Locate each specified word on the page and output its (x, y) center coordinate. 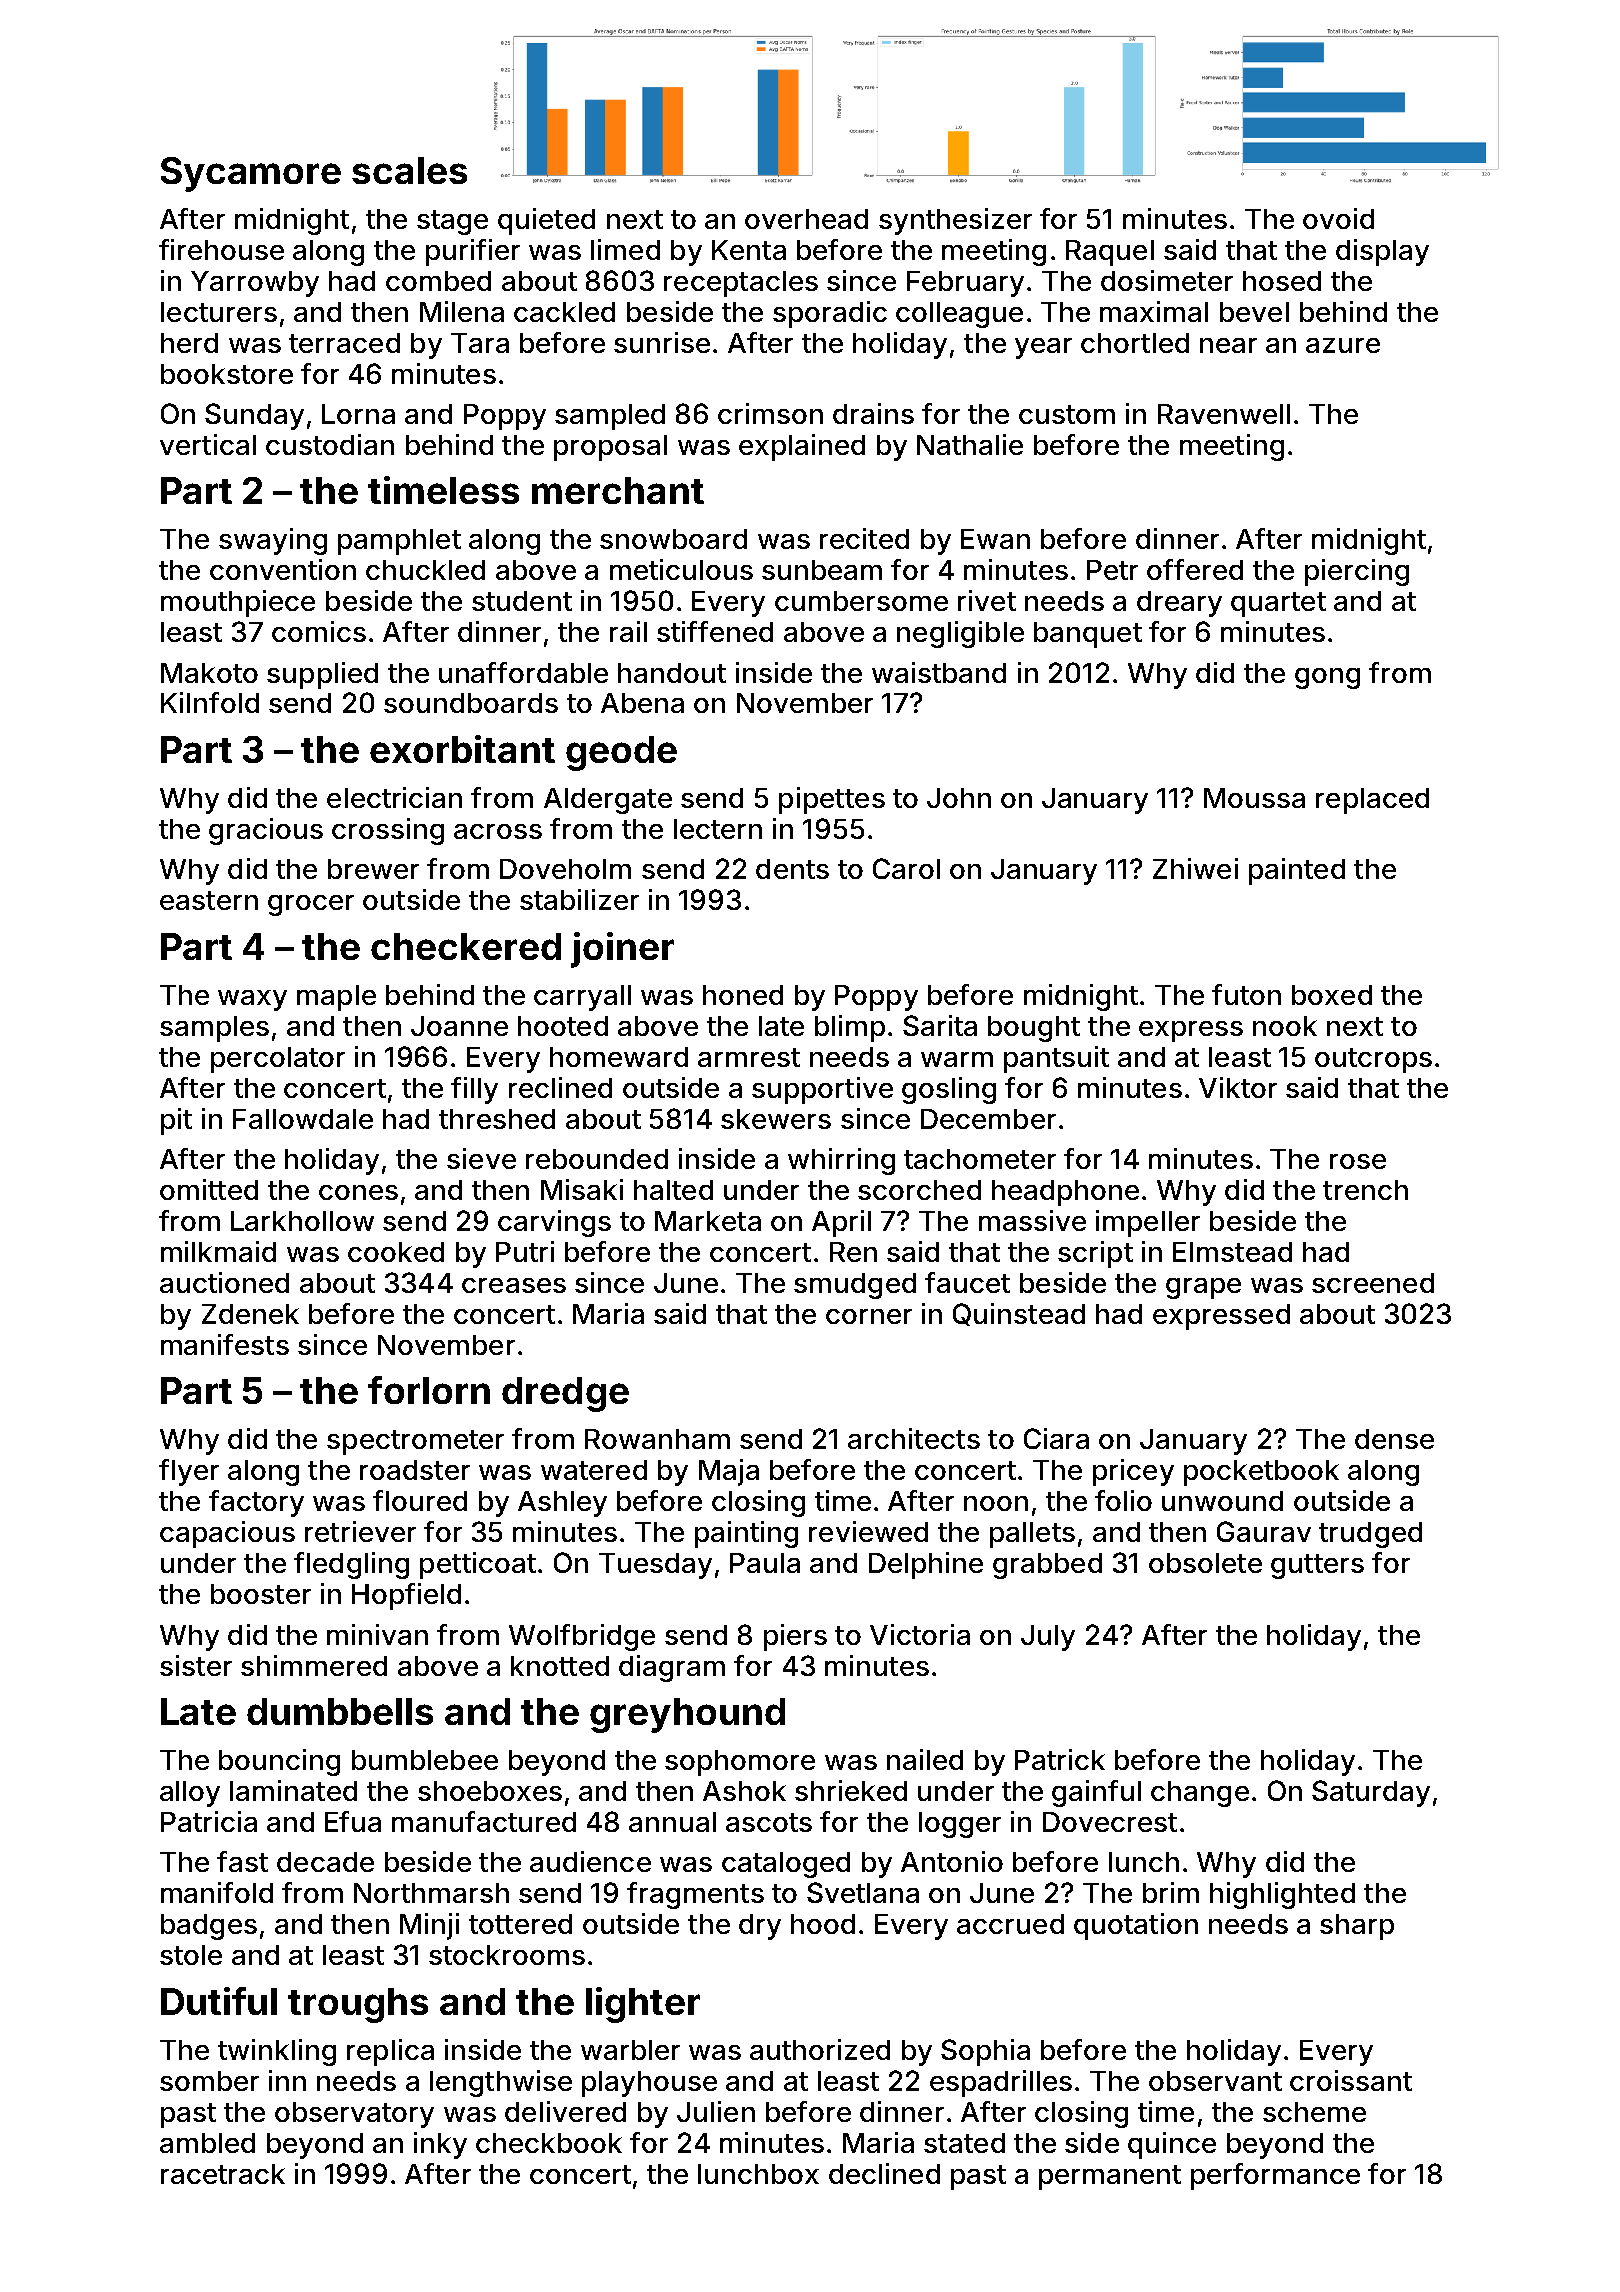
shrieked (851, 1790)
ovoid (1338, 218)
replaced (1372, 801)
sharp (1357, 1927)
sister (196, 1665)
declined (884, 2173)
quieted (546, 221)
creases (514, 1285)
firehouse (221, 249)
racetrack (223, 2174)
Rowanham (657, 1439)
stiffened (715, 631)
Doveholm (565, 869)
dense (1394, 1439)
